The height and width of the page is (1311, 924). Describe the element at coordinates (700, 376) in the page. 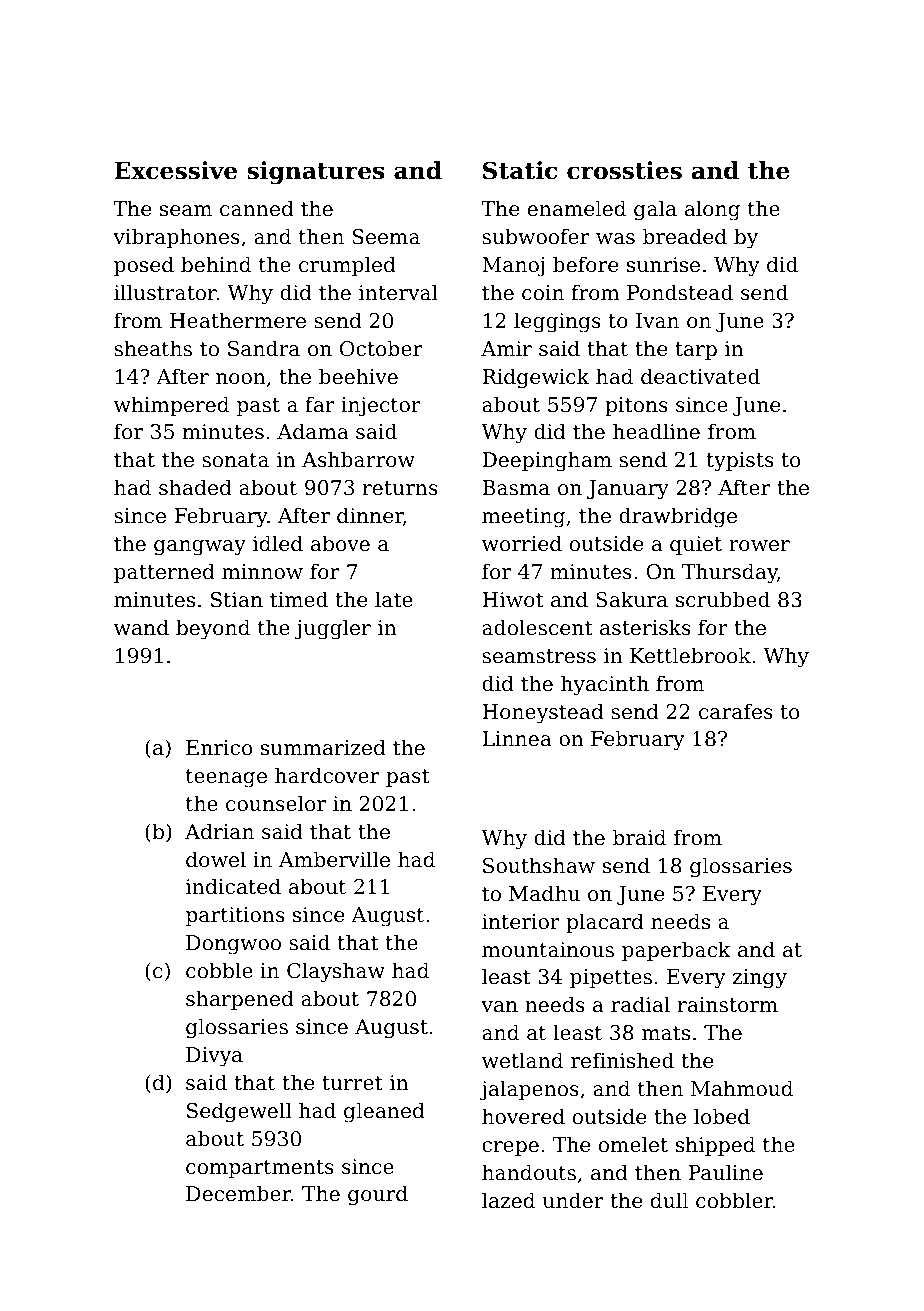

I see `deactivated` at that location.
